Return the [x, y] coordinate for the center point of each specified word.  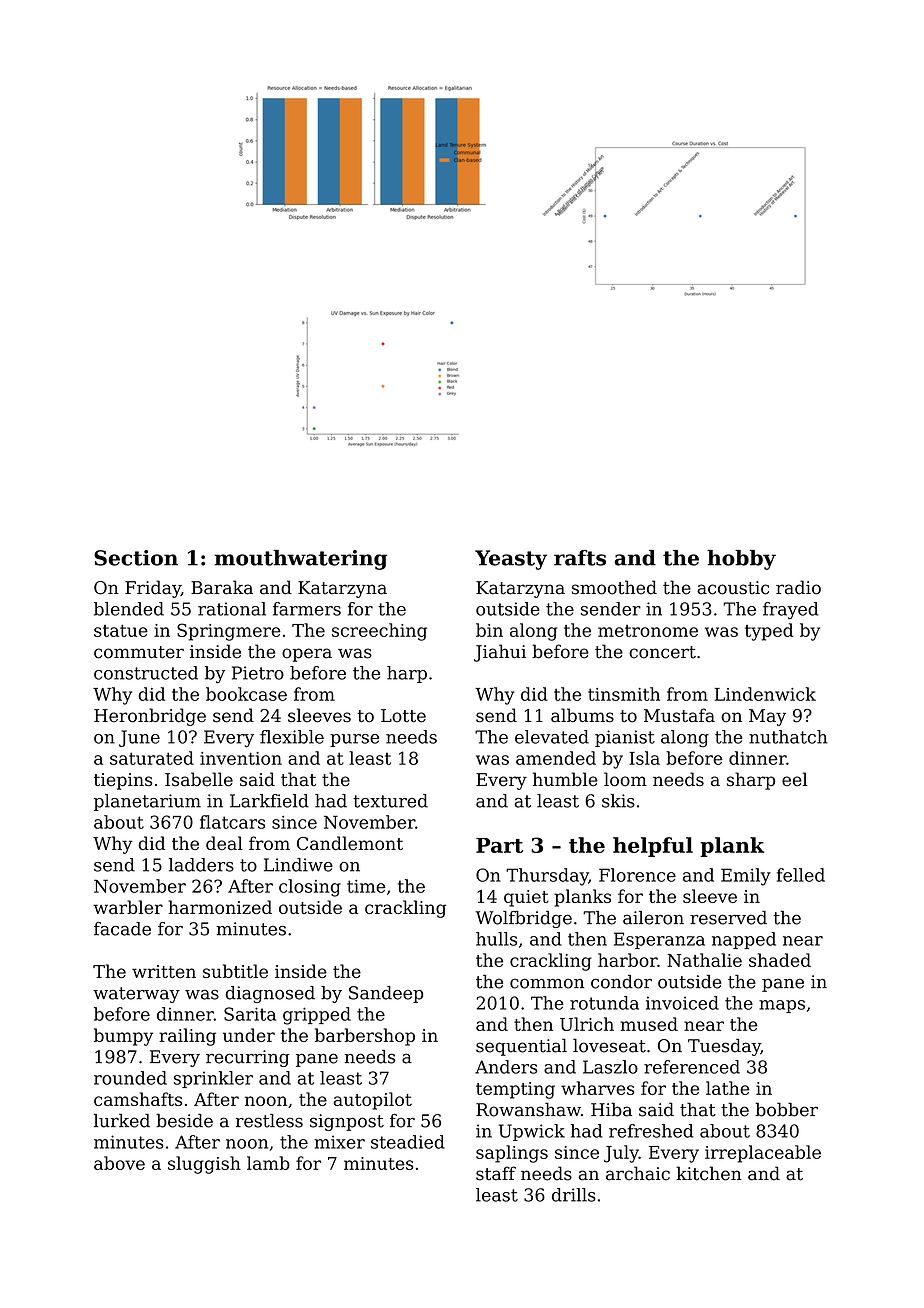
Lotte [403, 716]
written [164, 971]
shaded [780, 960]
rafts [580, 558]
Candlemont [350, 843]
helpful [653, 847]
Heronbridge [150, 717]
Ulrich [587, 1024]
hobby [741, 560]
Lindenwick [765, 694]
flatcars [232, 822]
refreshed [651, 1131]
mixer [339, 1142]
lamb [268, 1163]
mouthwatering [301, 560]
